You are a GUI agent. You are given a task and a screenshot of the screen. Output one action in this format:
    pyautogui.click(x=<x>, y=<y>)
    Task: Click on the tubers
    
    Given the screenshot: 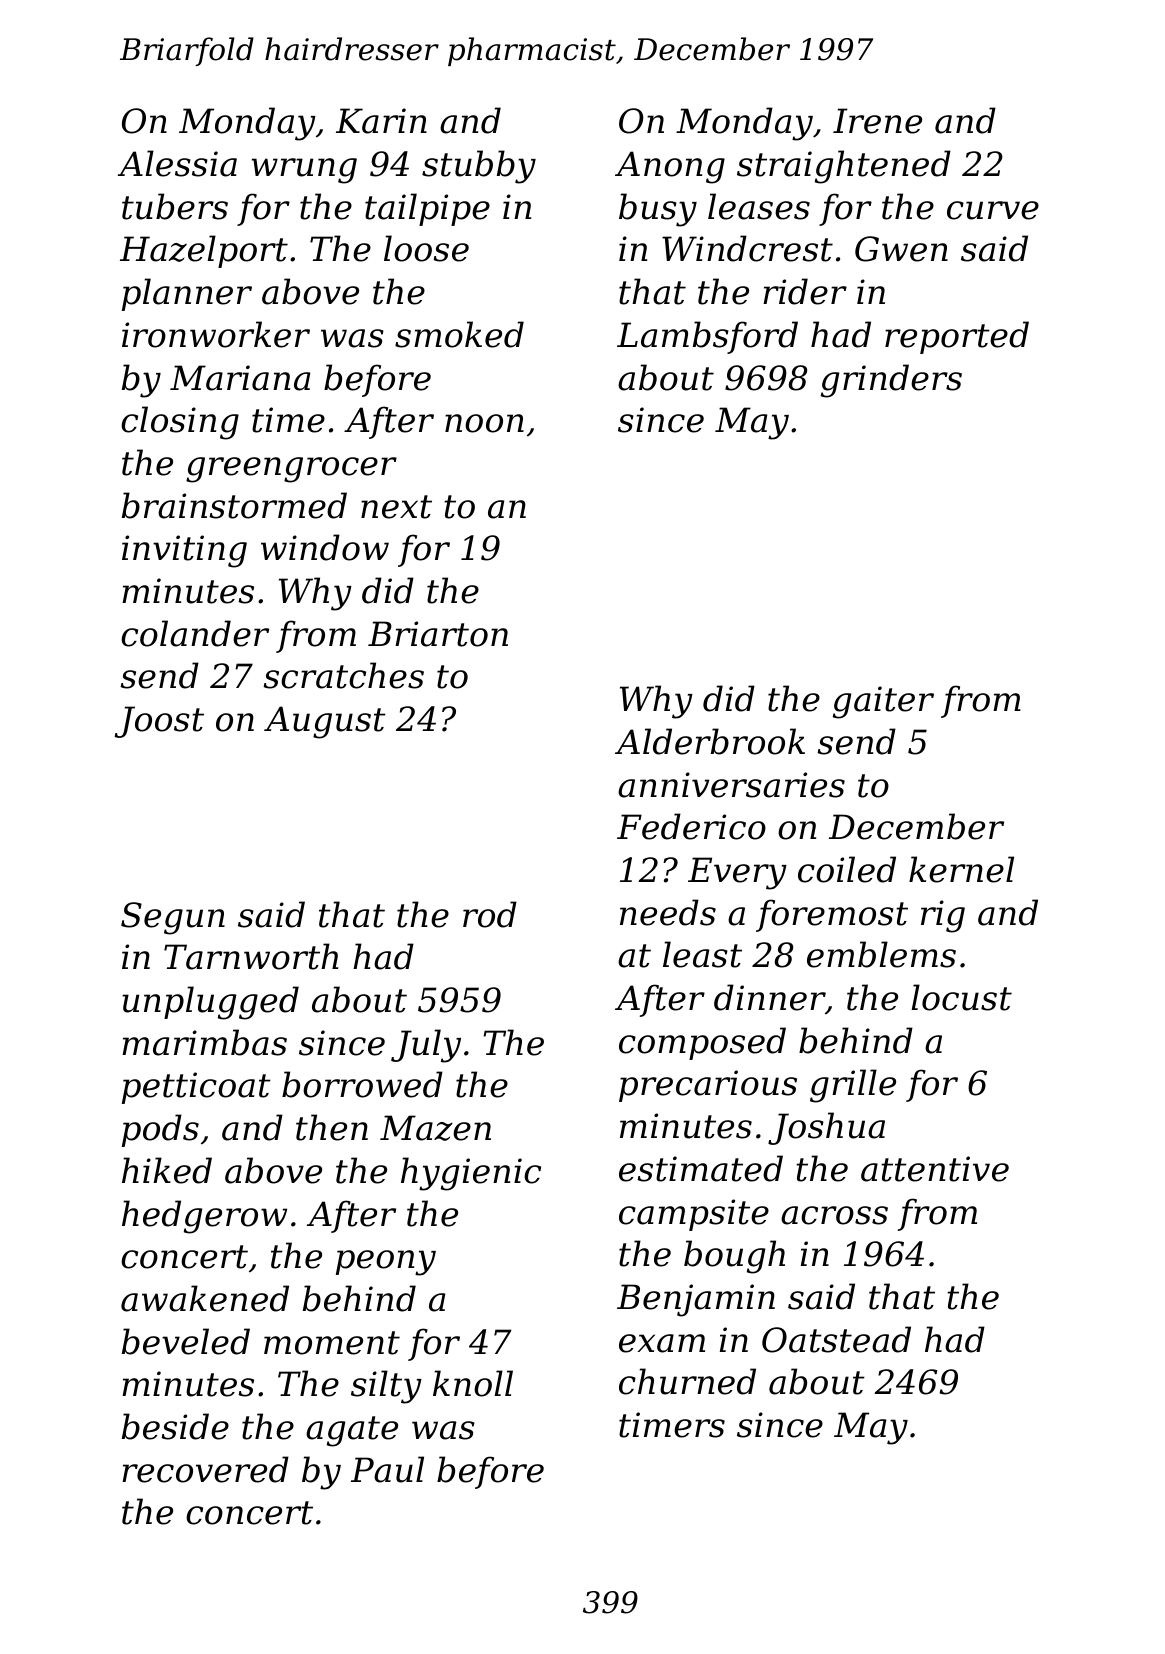 What is the action you would take?
    pyautogui.click(x=175, y=206)
